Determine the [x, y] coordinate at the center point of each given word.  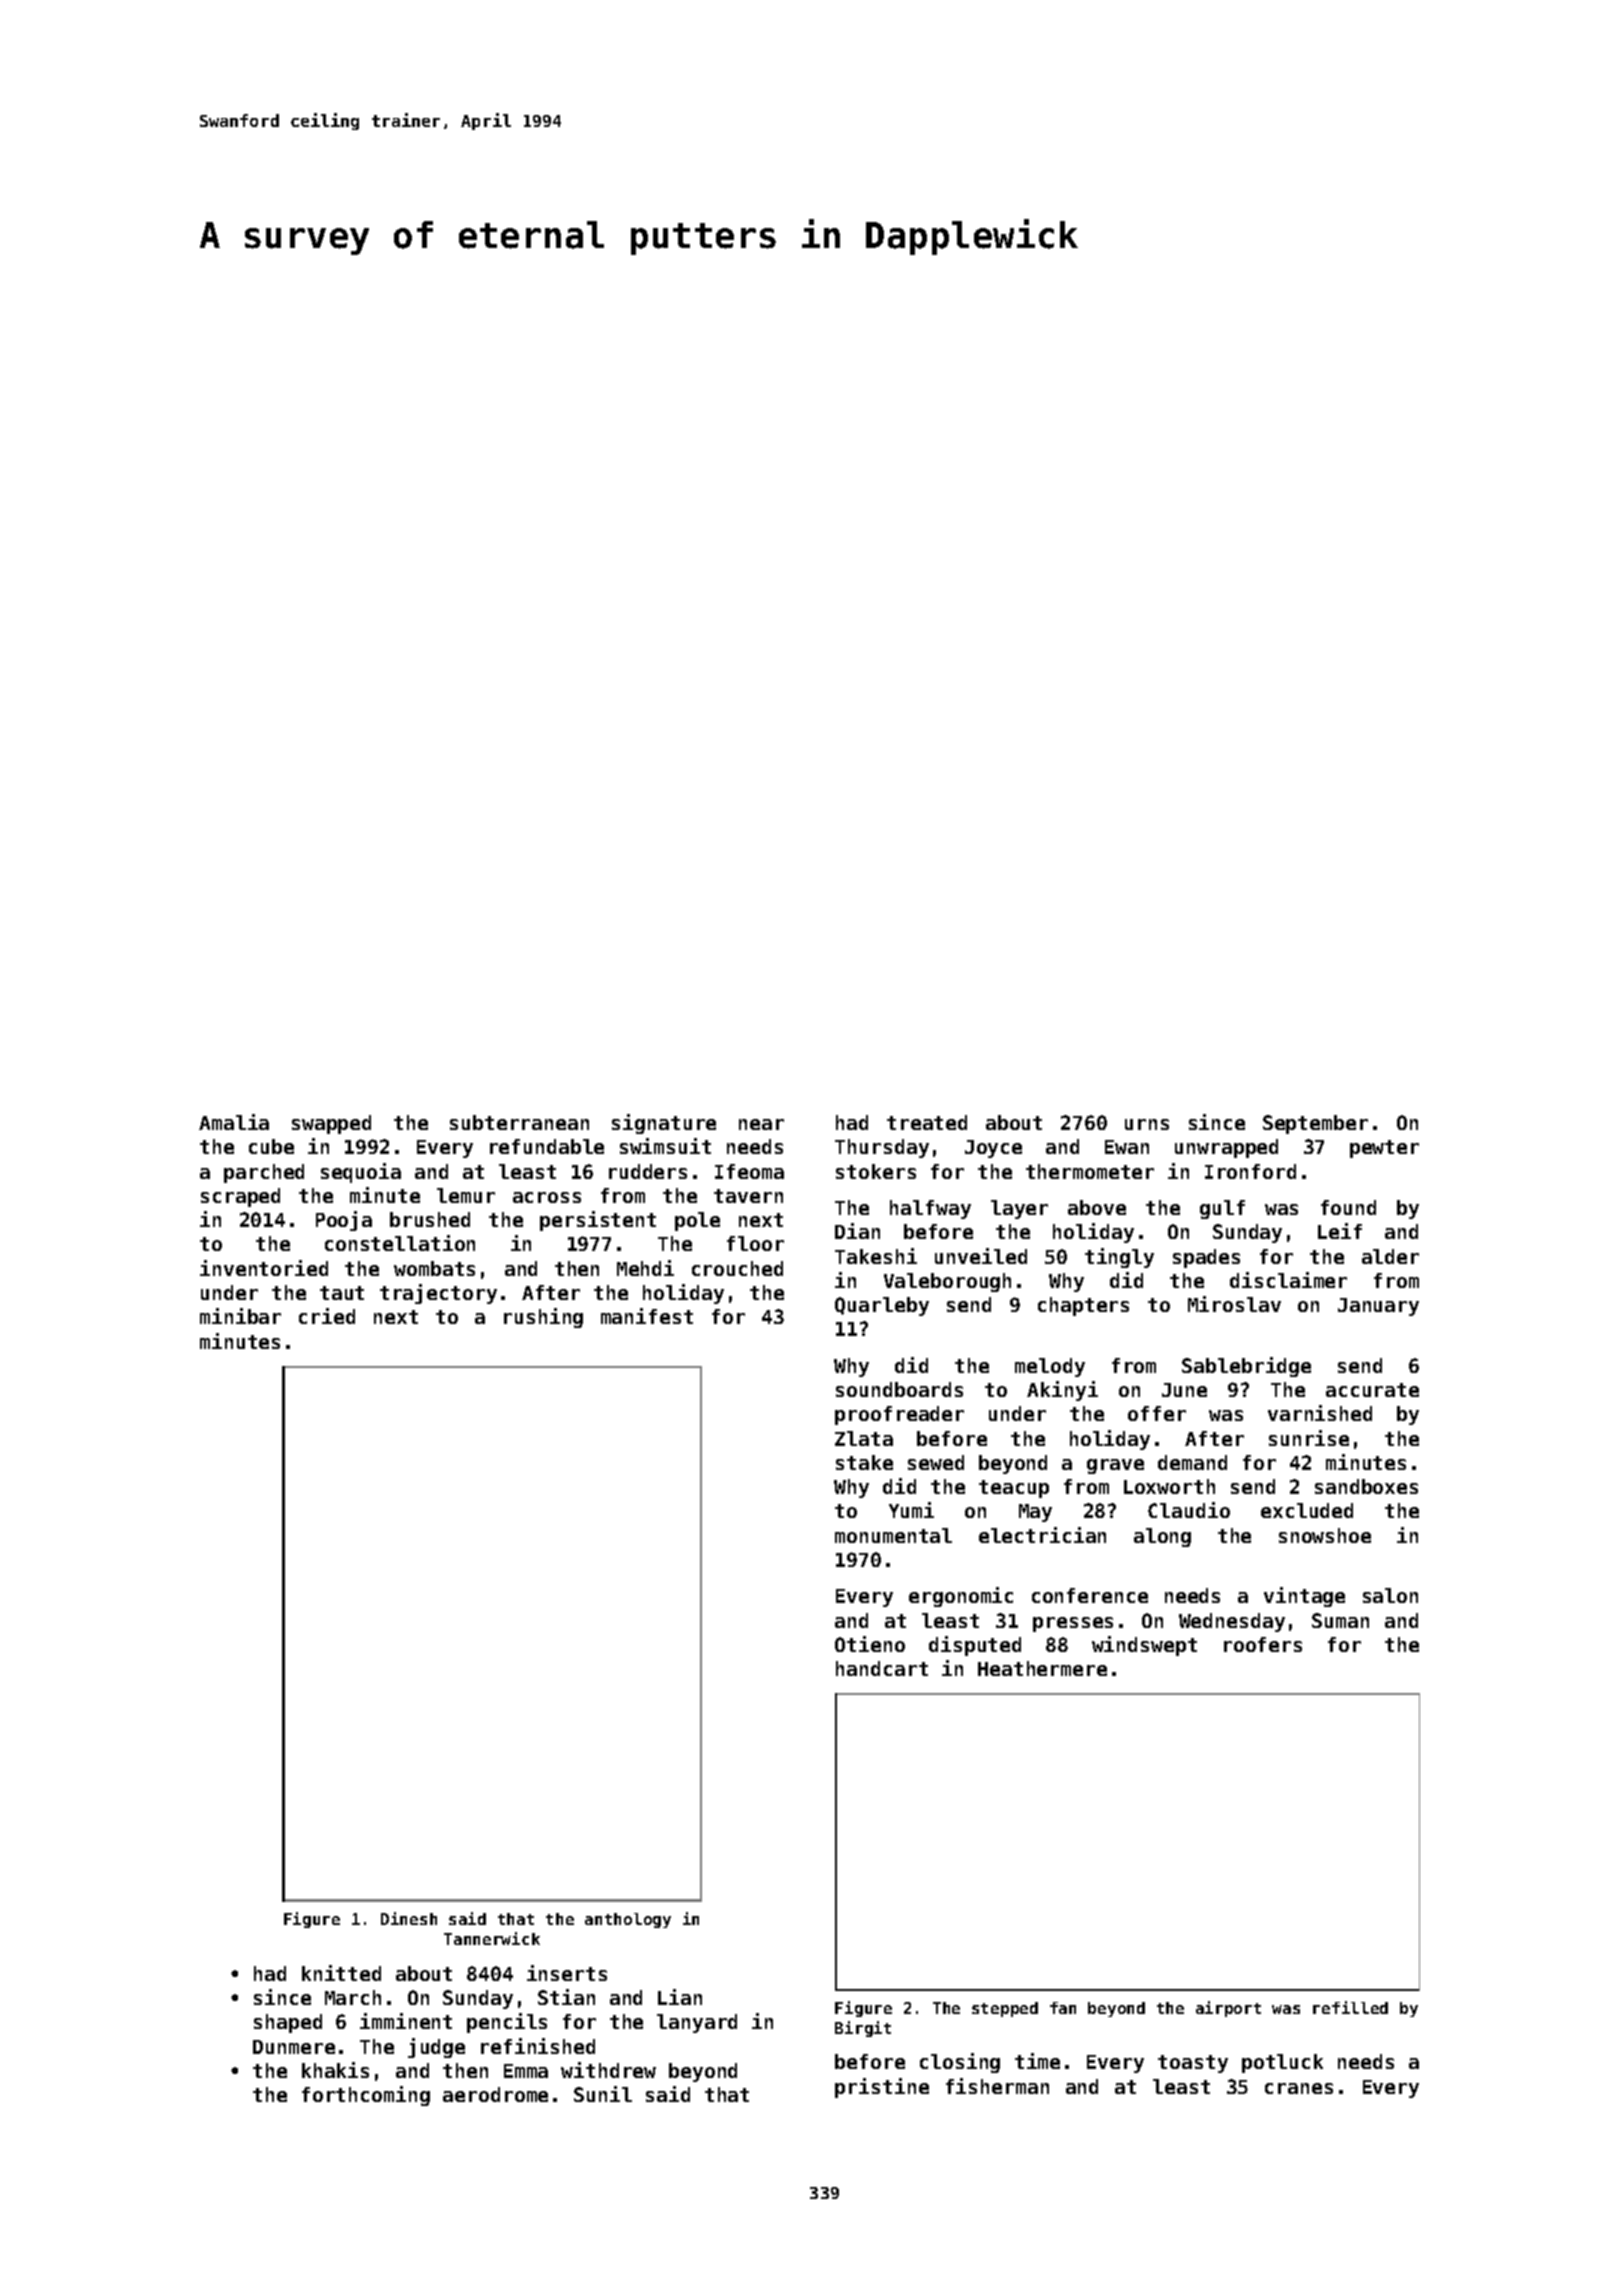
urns [1147, 1124]
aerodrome [495, 2094]
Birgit [863, 2029]
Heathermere [1042, 1668]
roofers [1263, 1644]
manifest [647, 1316]
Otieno [870, 1644]
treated [927, 1122]
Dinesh [409, 1918]
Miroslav [1234, 1304]
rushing [543, 1318]
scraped [240, 1197]
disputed [975, 1646]
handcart [882, 1668]
